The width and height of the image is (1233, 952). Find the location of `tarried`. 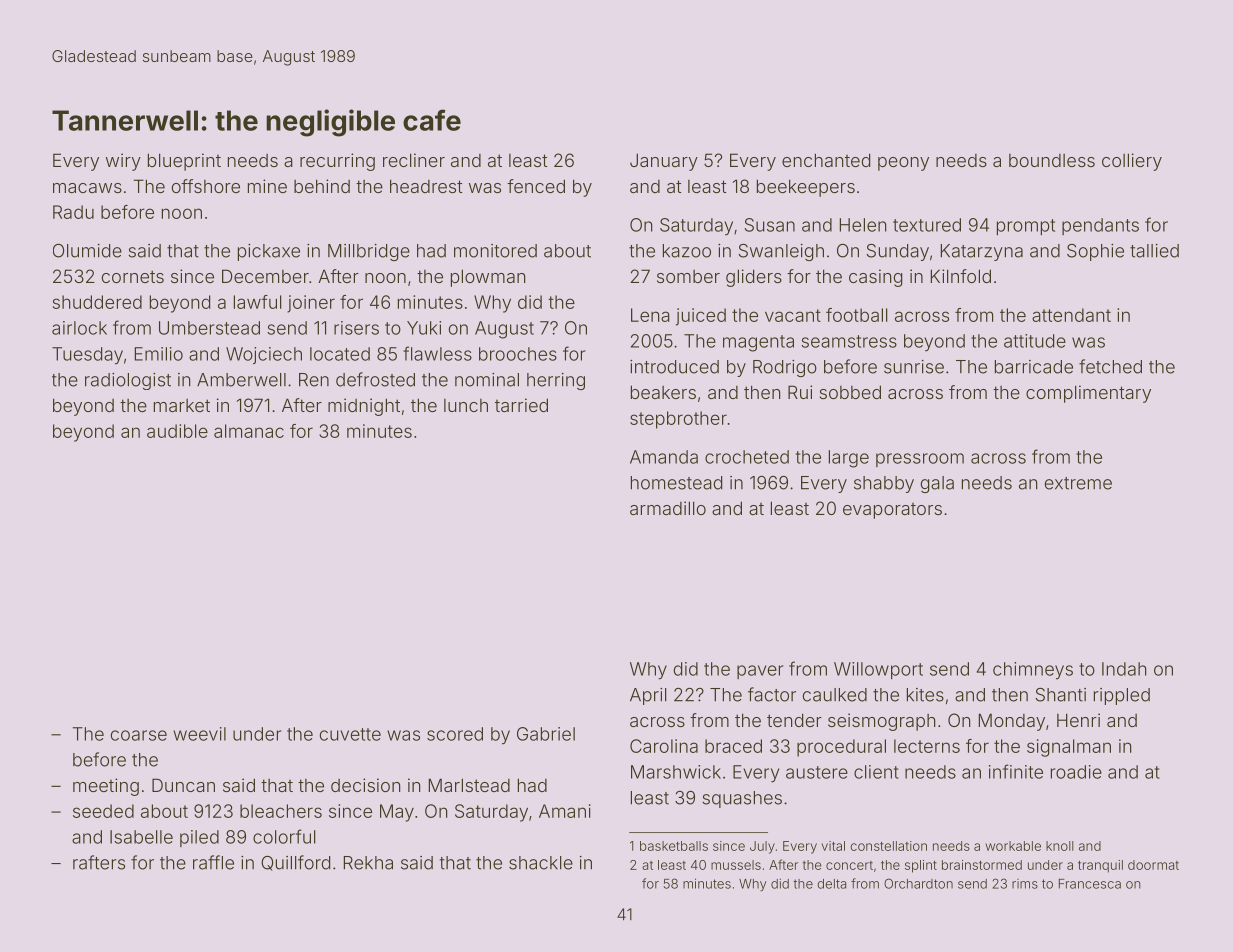

tarried is located at coordinates (521, 405).
